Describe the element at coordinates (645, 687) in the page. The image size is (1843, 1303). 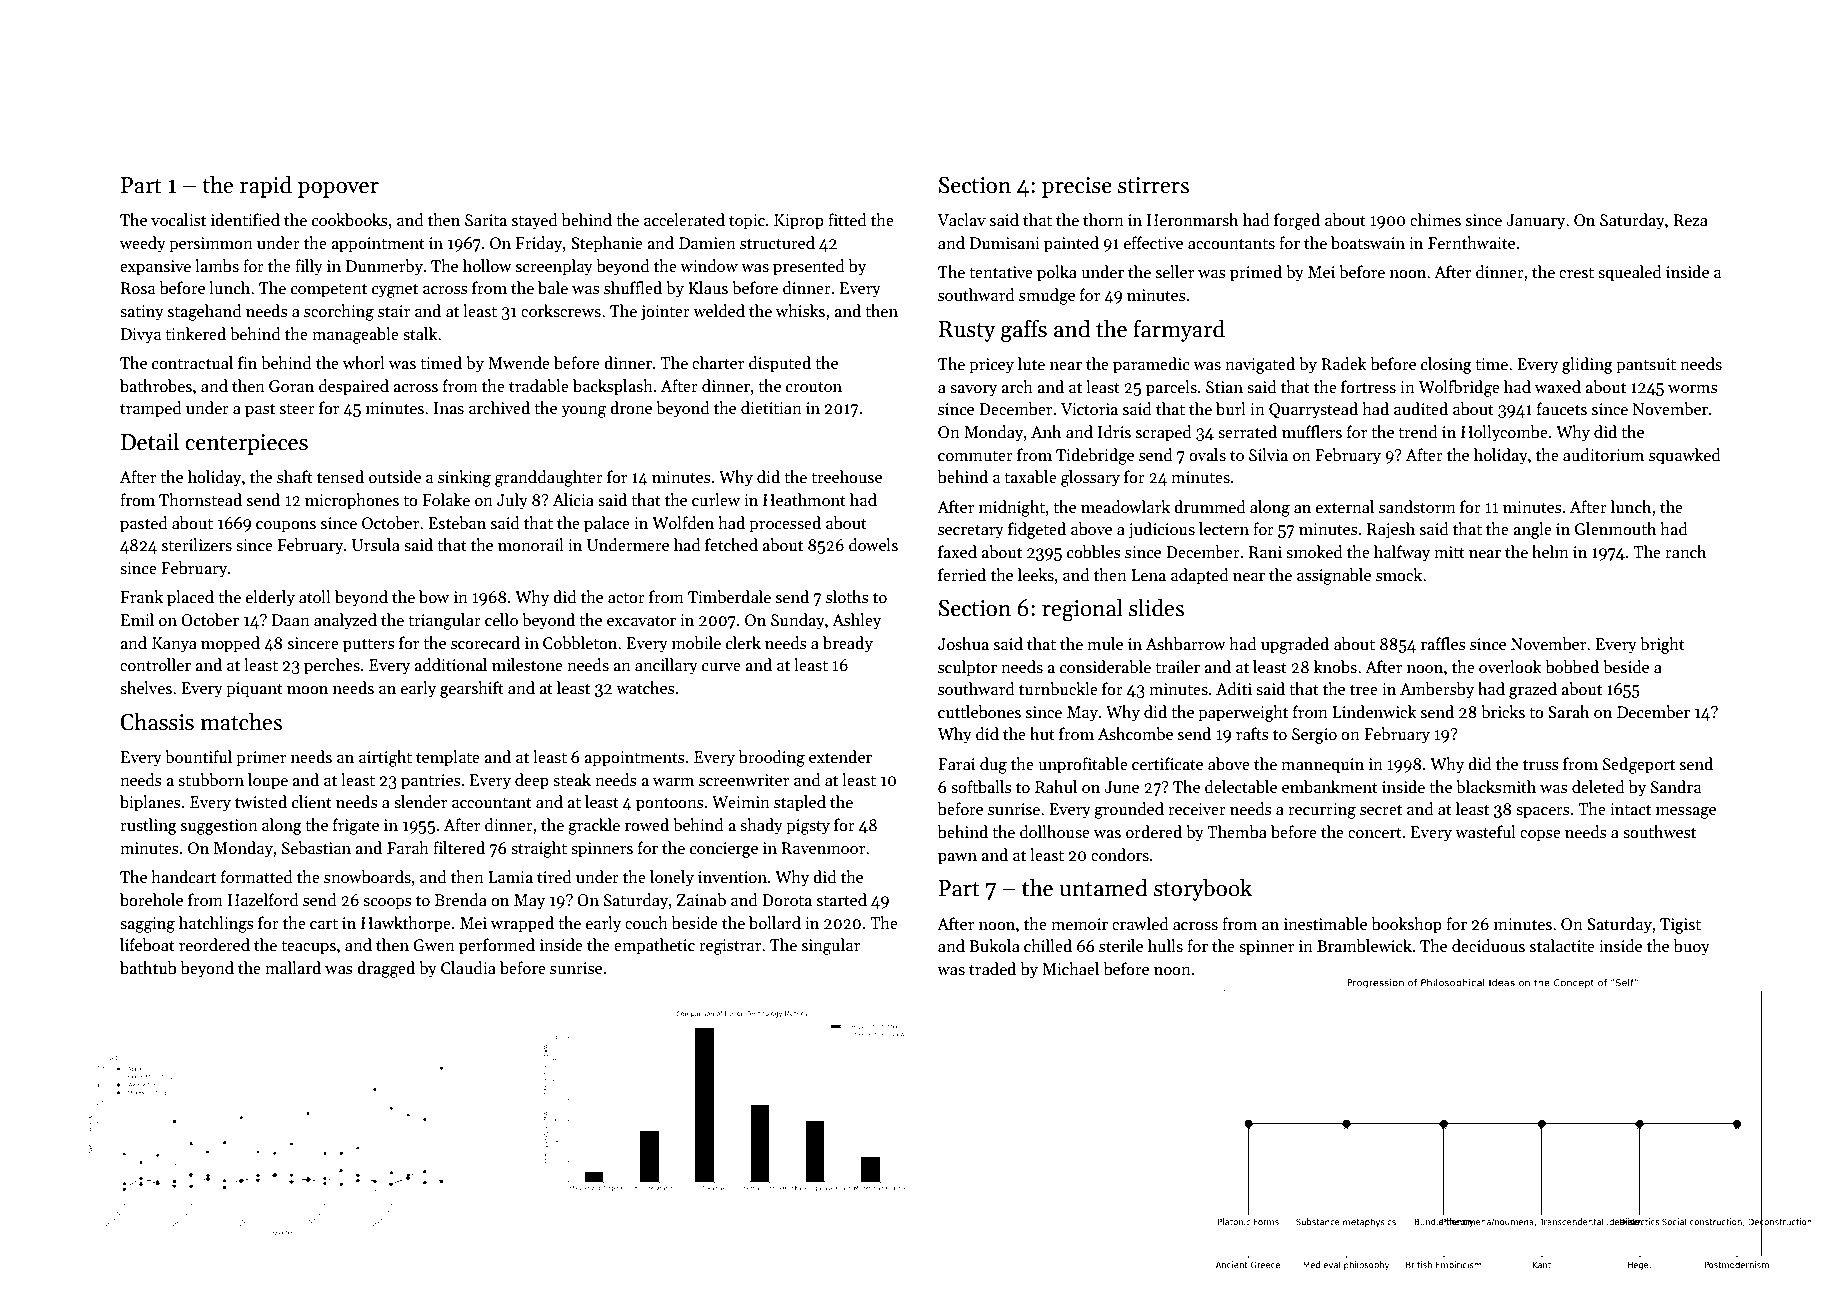
I see `watches` at that location.
